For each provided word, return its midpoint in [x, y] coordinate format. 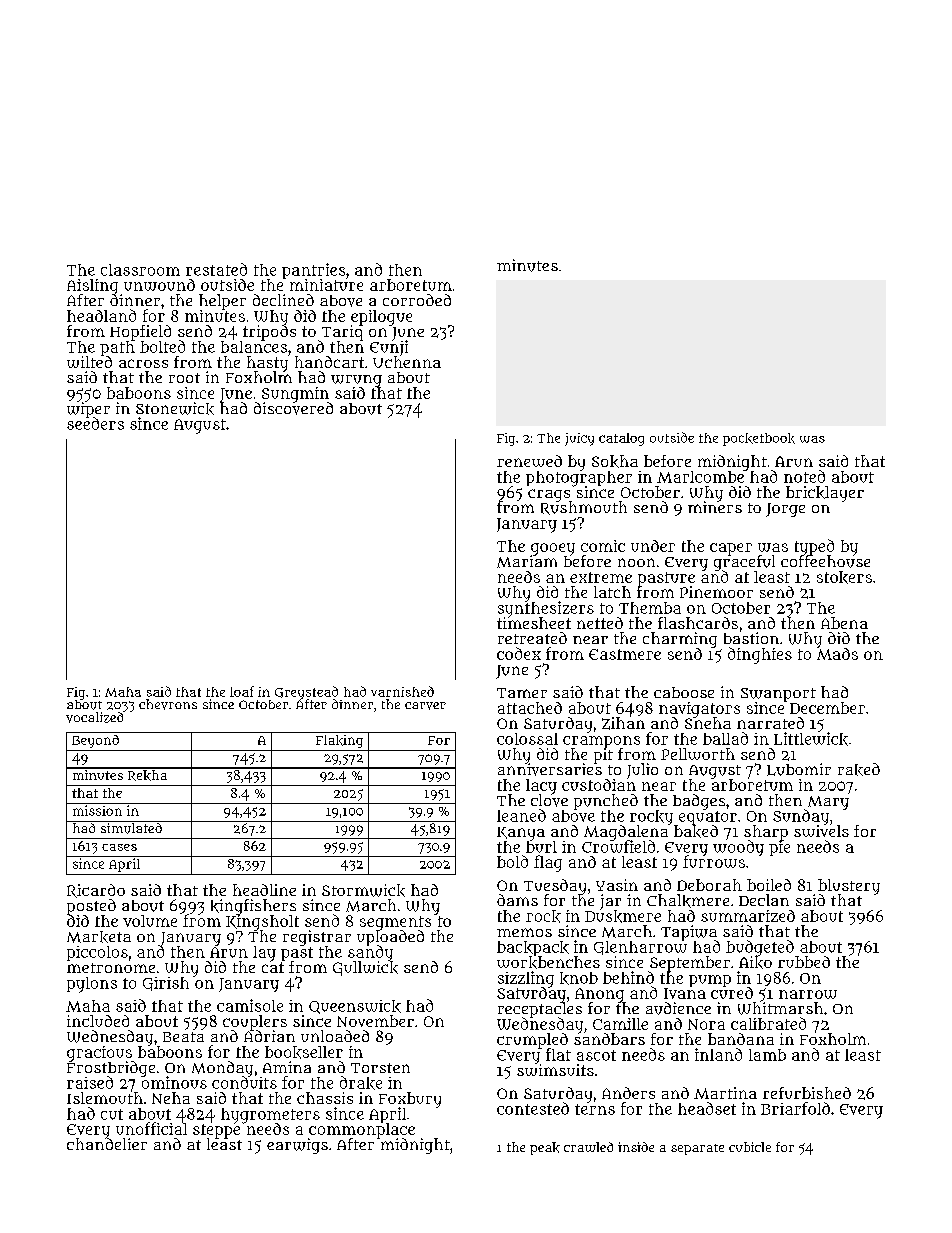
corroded [417, 300]
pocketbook [759, 439]
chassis [325, 1098]
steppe [216, 1131]
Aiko [755, 962]
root [184, 378]
